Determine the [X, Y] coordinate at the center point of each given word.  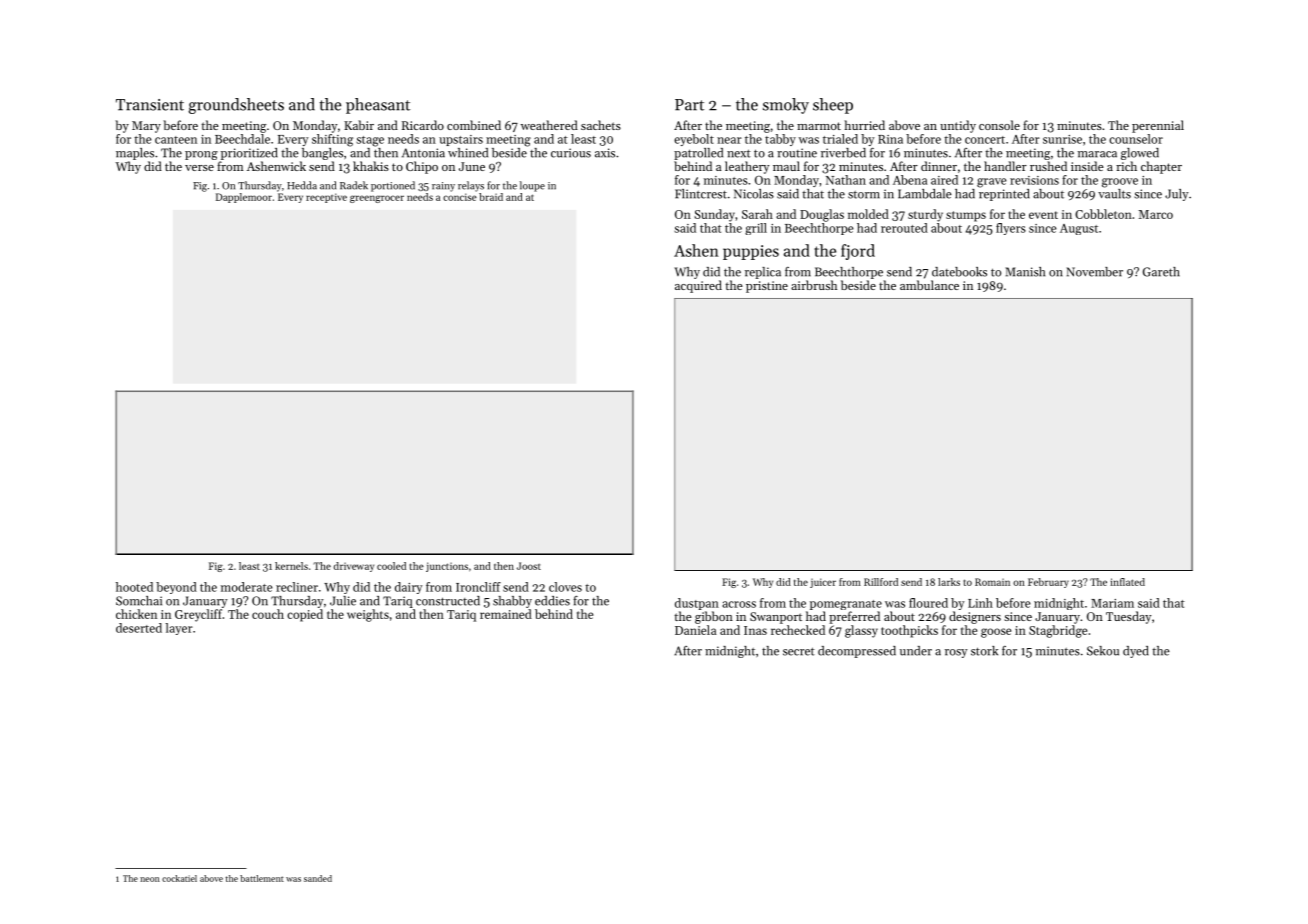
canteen [176, 140]
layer [179, 629]
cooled [391, 566]
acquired [698, 286]
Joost [529, 566]
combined [474, 125]
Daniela [695, 630]
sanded [318, 878]
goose [996, 633]
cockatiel [179, 878]
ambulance [929, 285]
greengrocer [377, 199]
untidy [958, 126]
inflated [1127, 582]
